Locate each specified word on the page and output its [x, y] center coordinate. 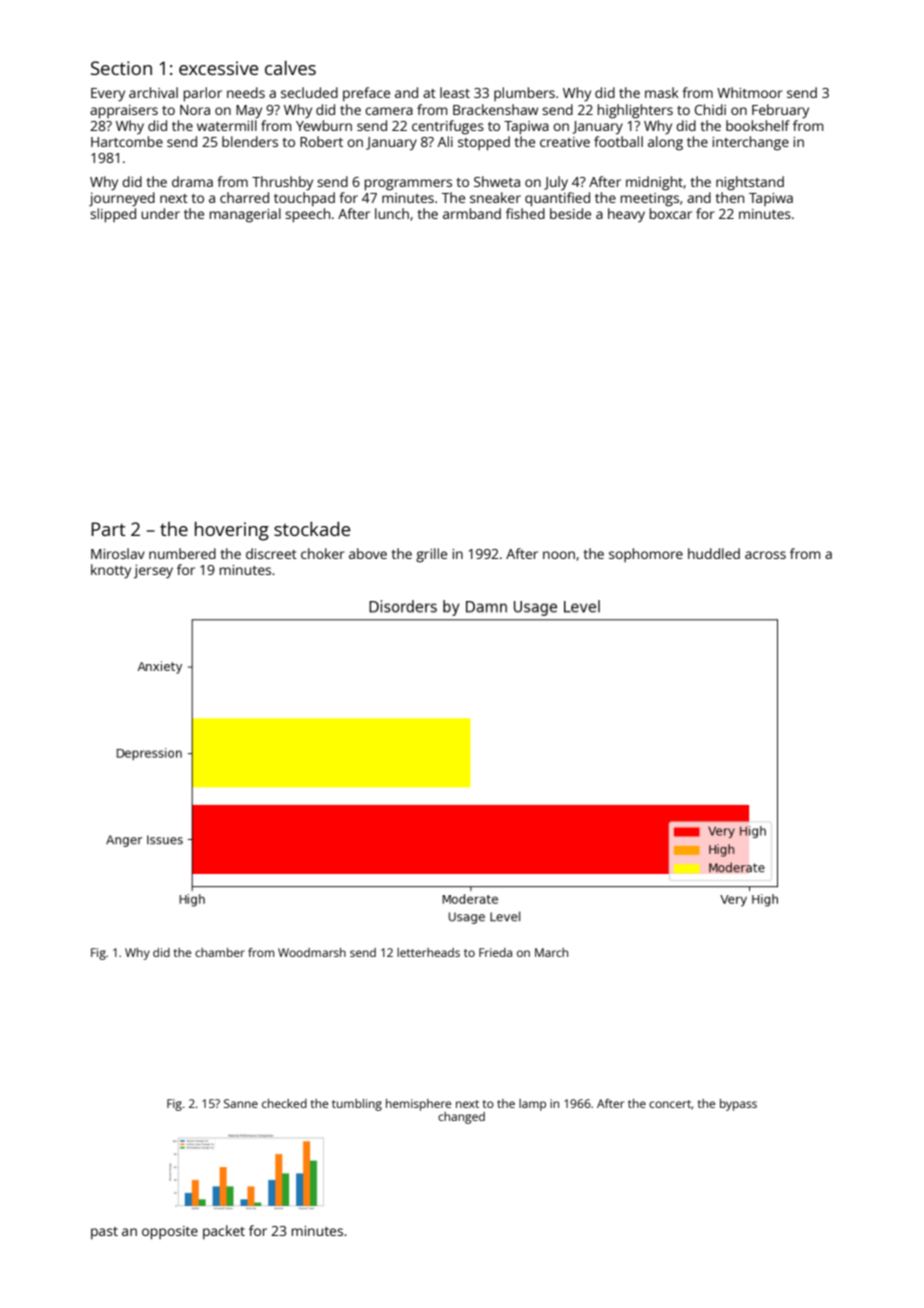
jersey [153, 571]
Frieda [495, 952]
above [368, 553]
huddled [714, 553]
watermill [227, 125]
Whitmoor [750, 92]
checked [284, 1103]
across [765, 555]
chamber [220, 952]
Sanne [241, 1103]
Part [108, 529]
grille [431, 555]
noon [559, 555]
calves [290, 68]
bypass [738, 1105]
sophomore [646, 555]
